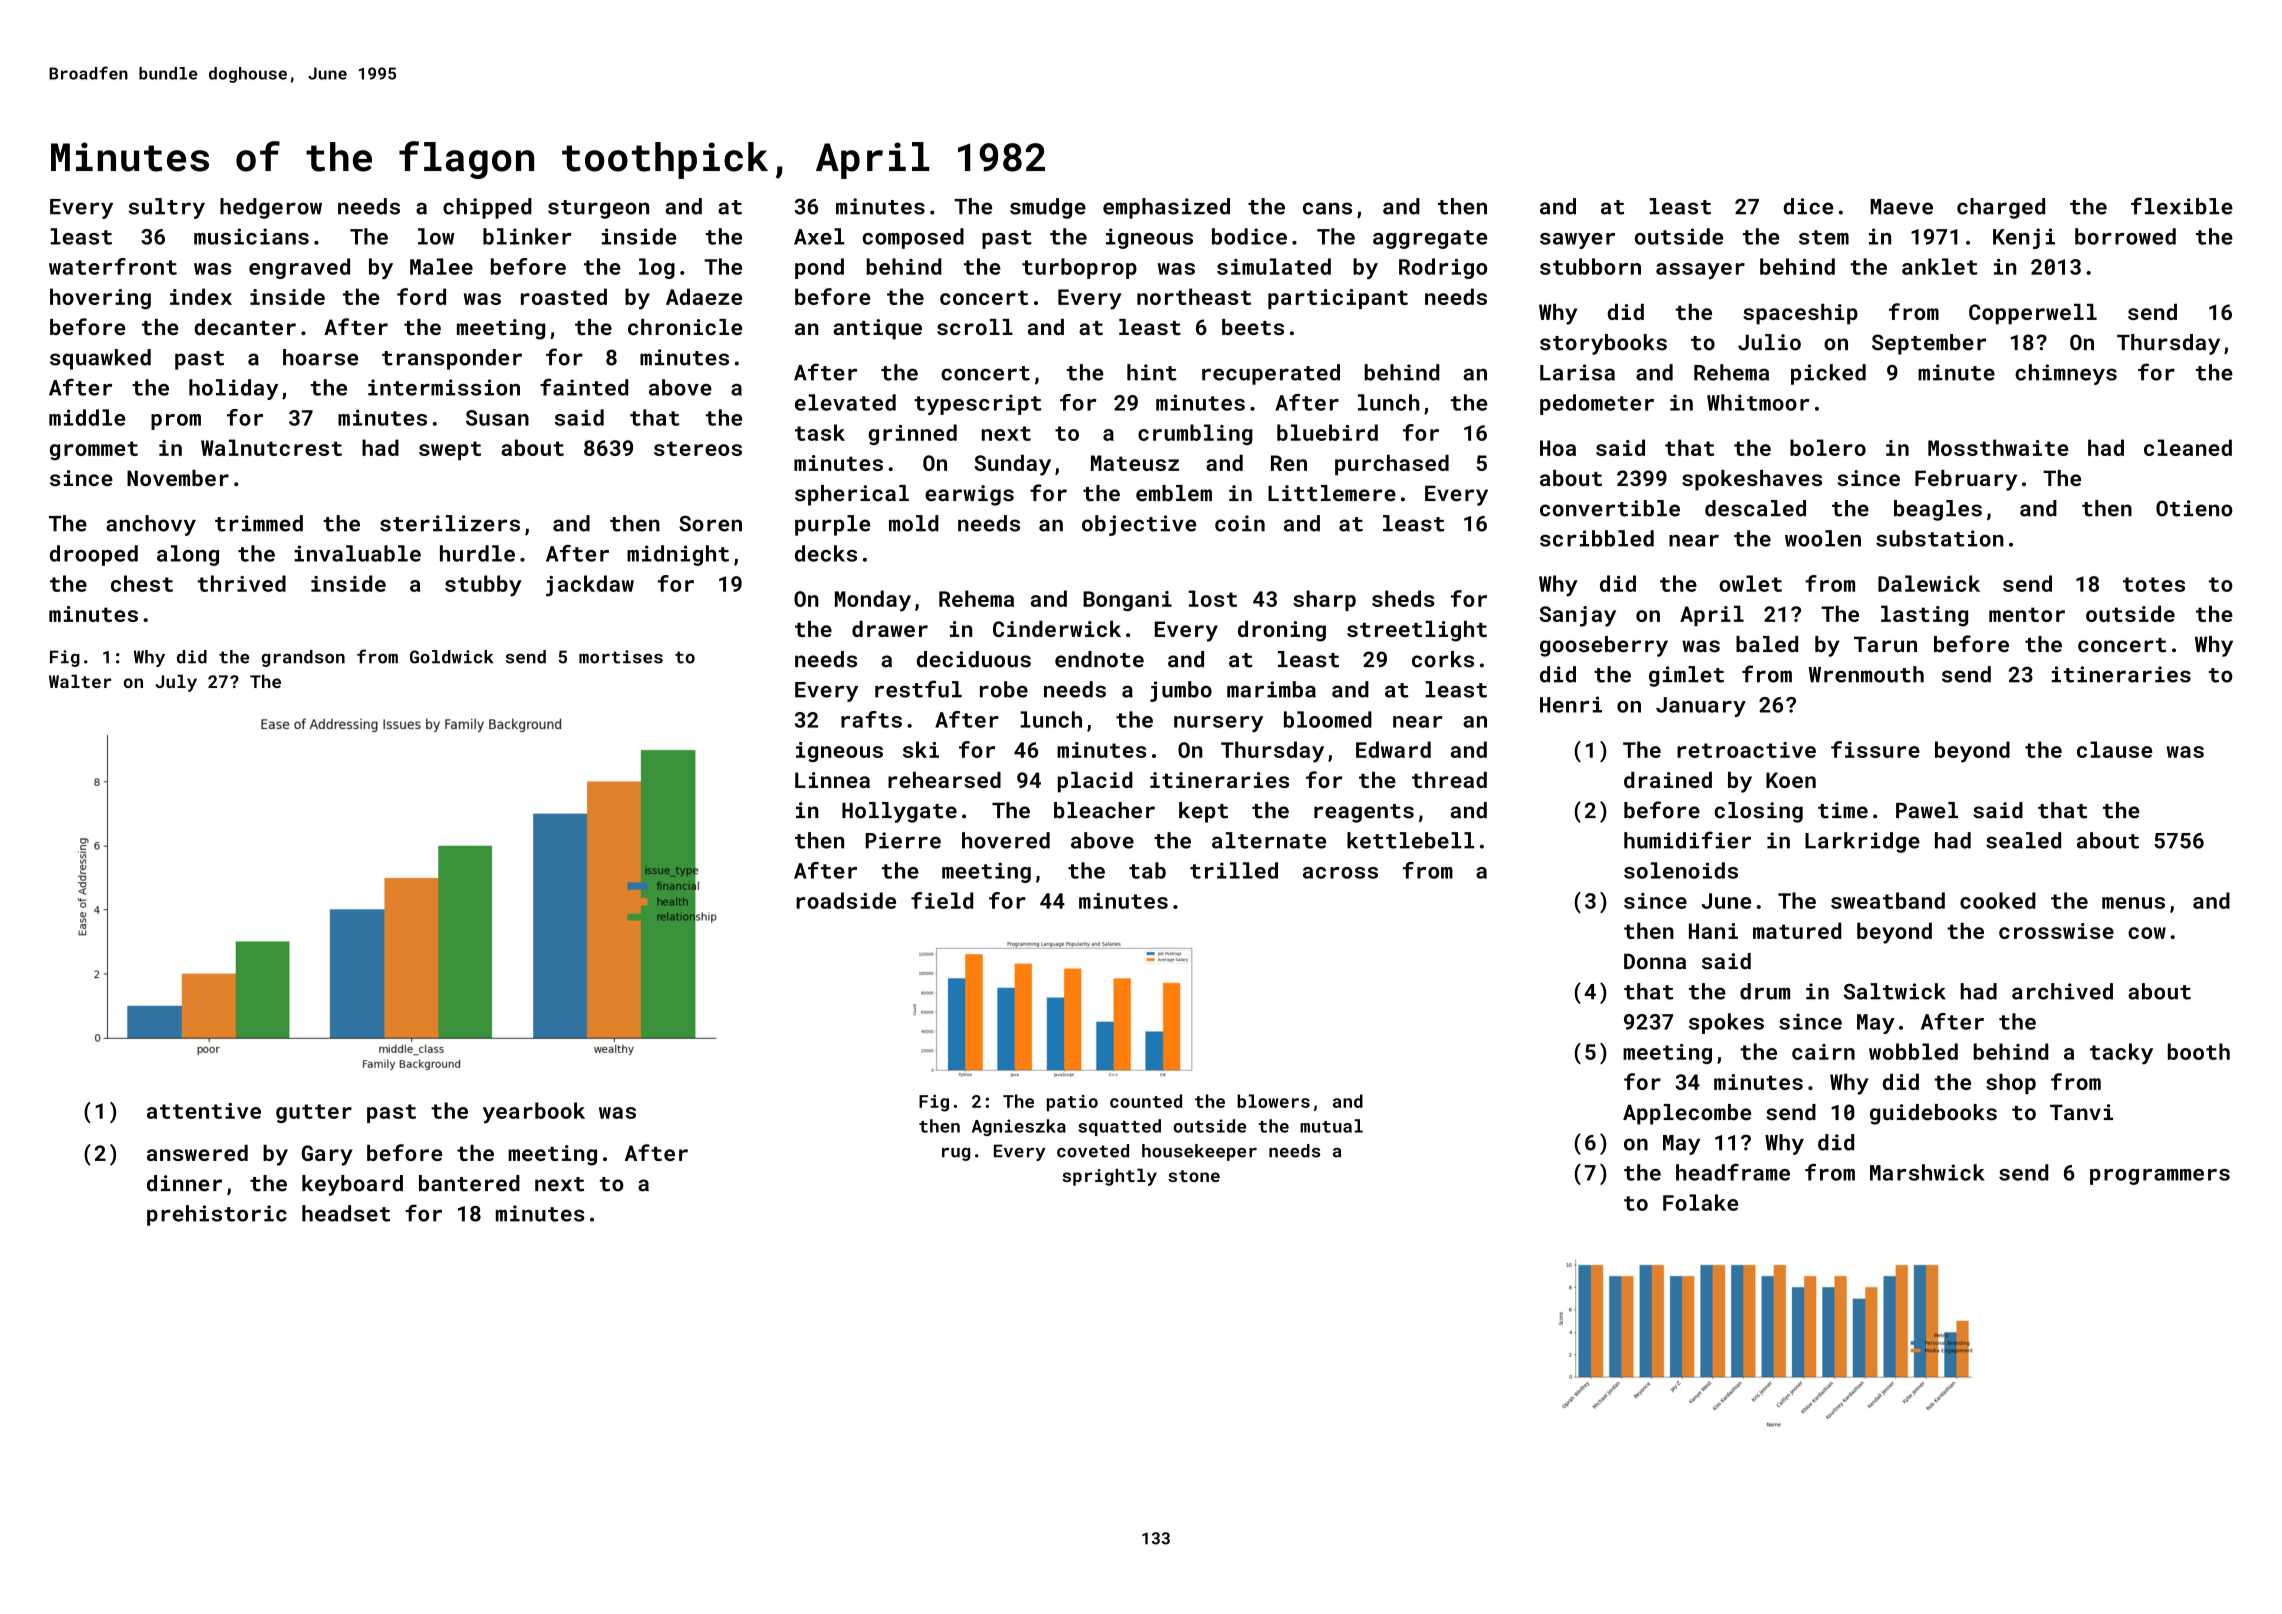 The image size is (2282, 1614). What do you see at coordinates (1824, 237) in the screenshot?
I see `stem` at bounding box center [1824, 237].
